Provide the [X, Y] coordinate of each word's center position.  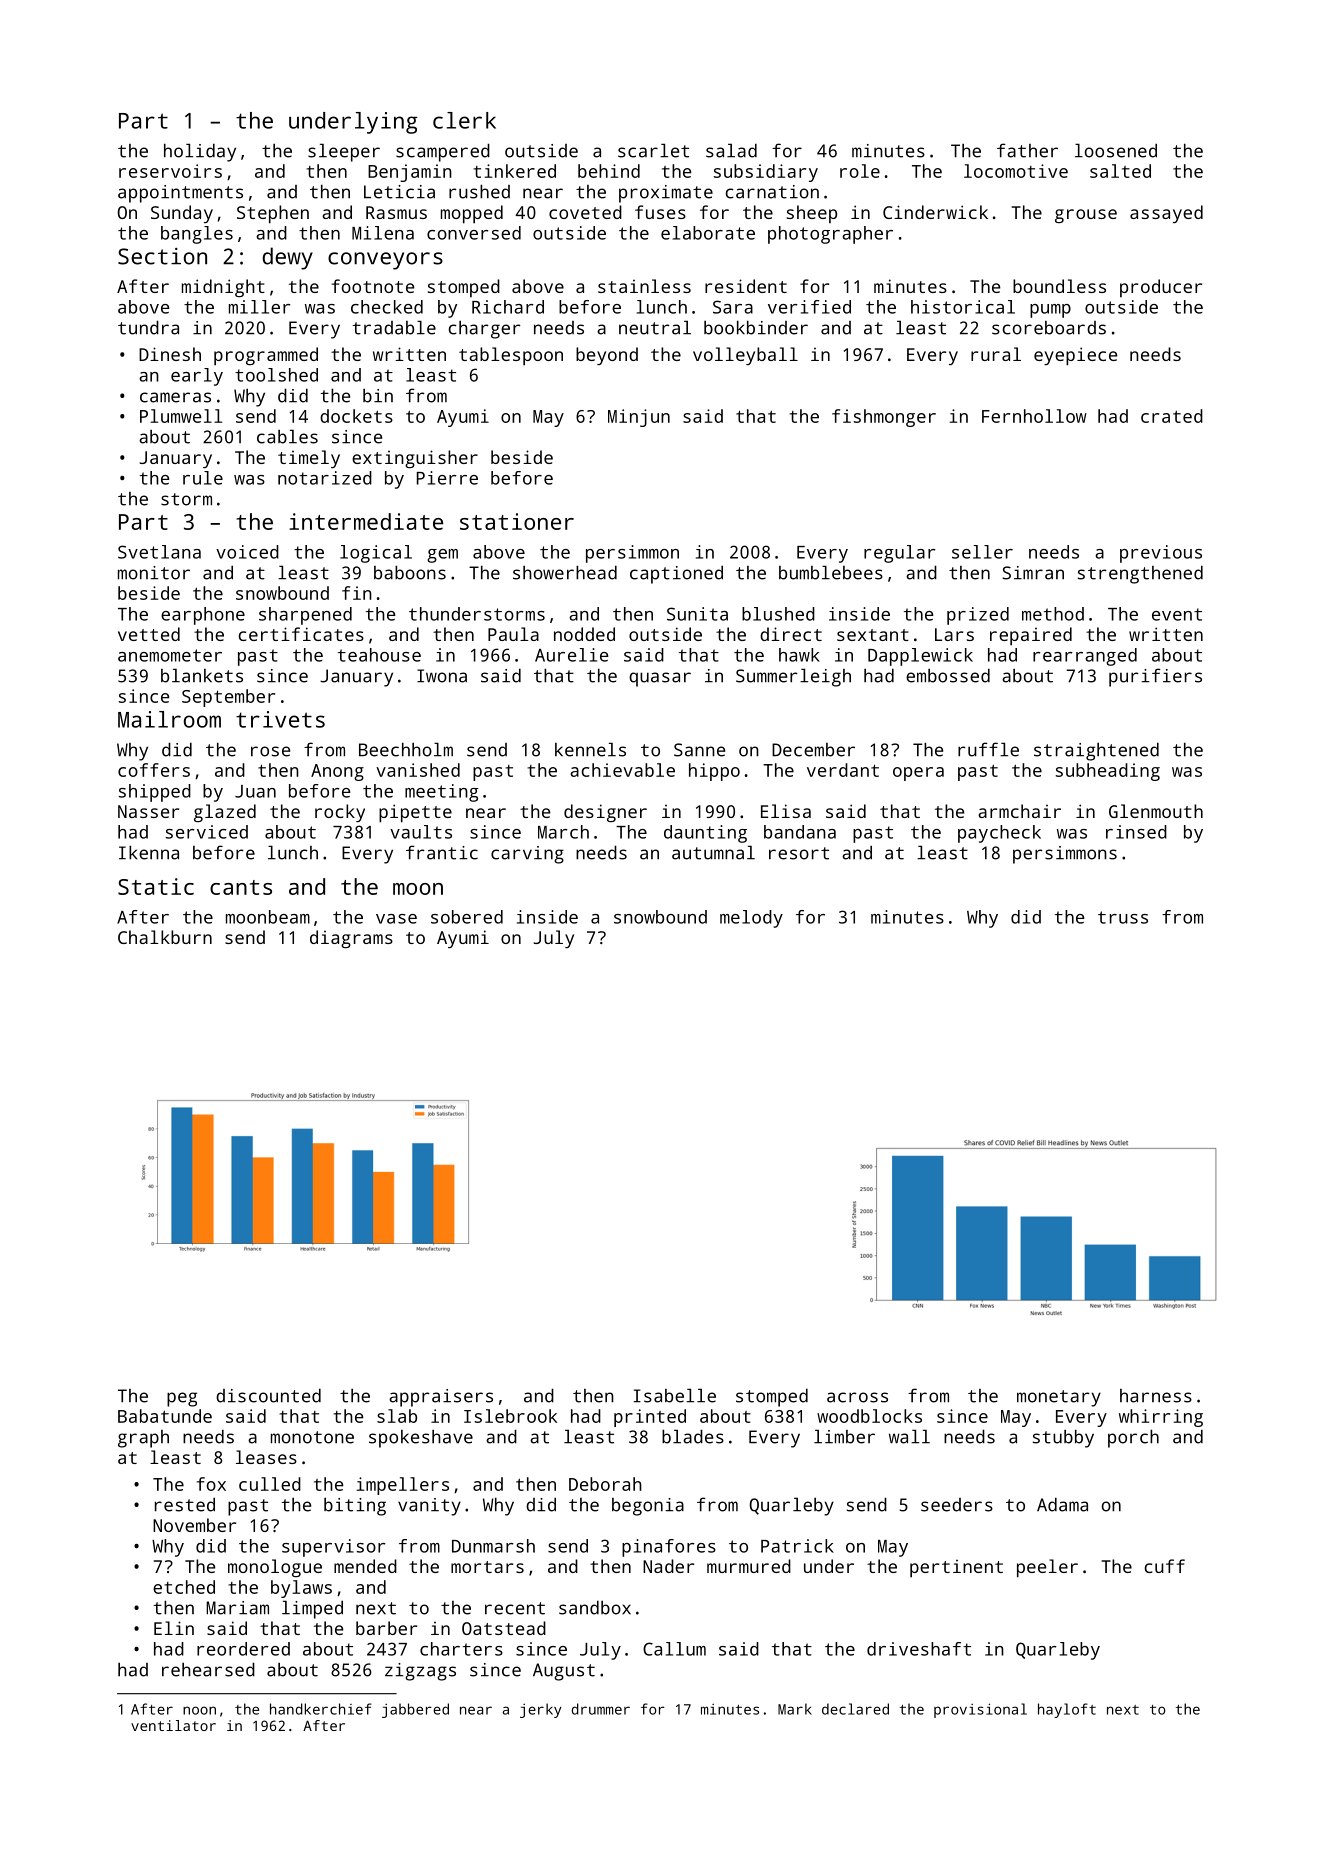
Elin [174, 1628]
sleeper [344, 152]
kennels [590, 749]
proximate [666, 194]
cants [241, 887]
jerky [541, 1710]
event [1177, 614]
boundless [1059, 286]
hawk [799, 655]
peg [182, 1399]
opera [918, 774]
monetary [1059, 1398]
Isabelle [675, 1395]
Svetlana [159, 552]
